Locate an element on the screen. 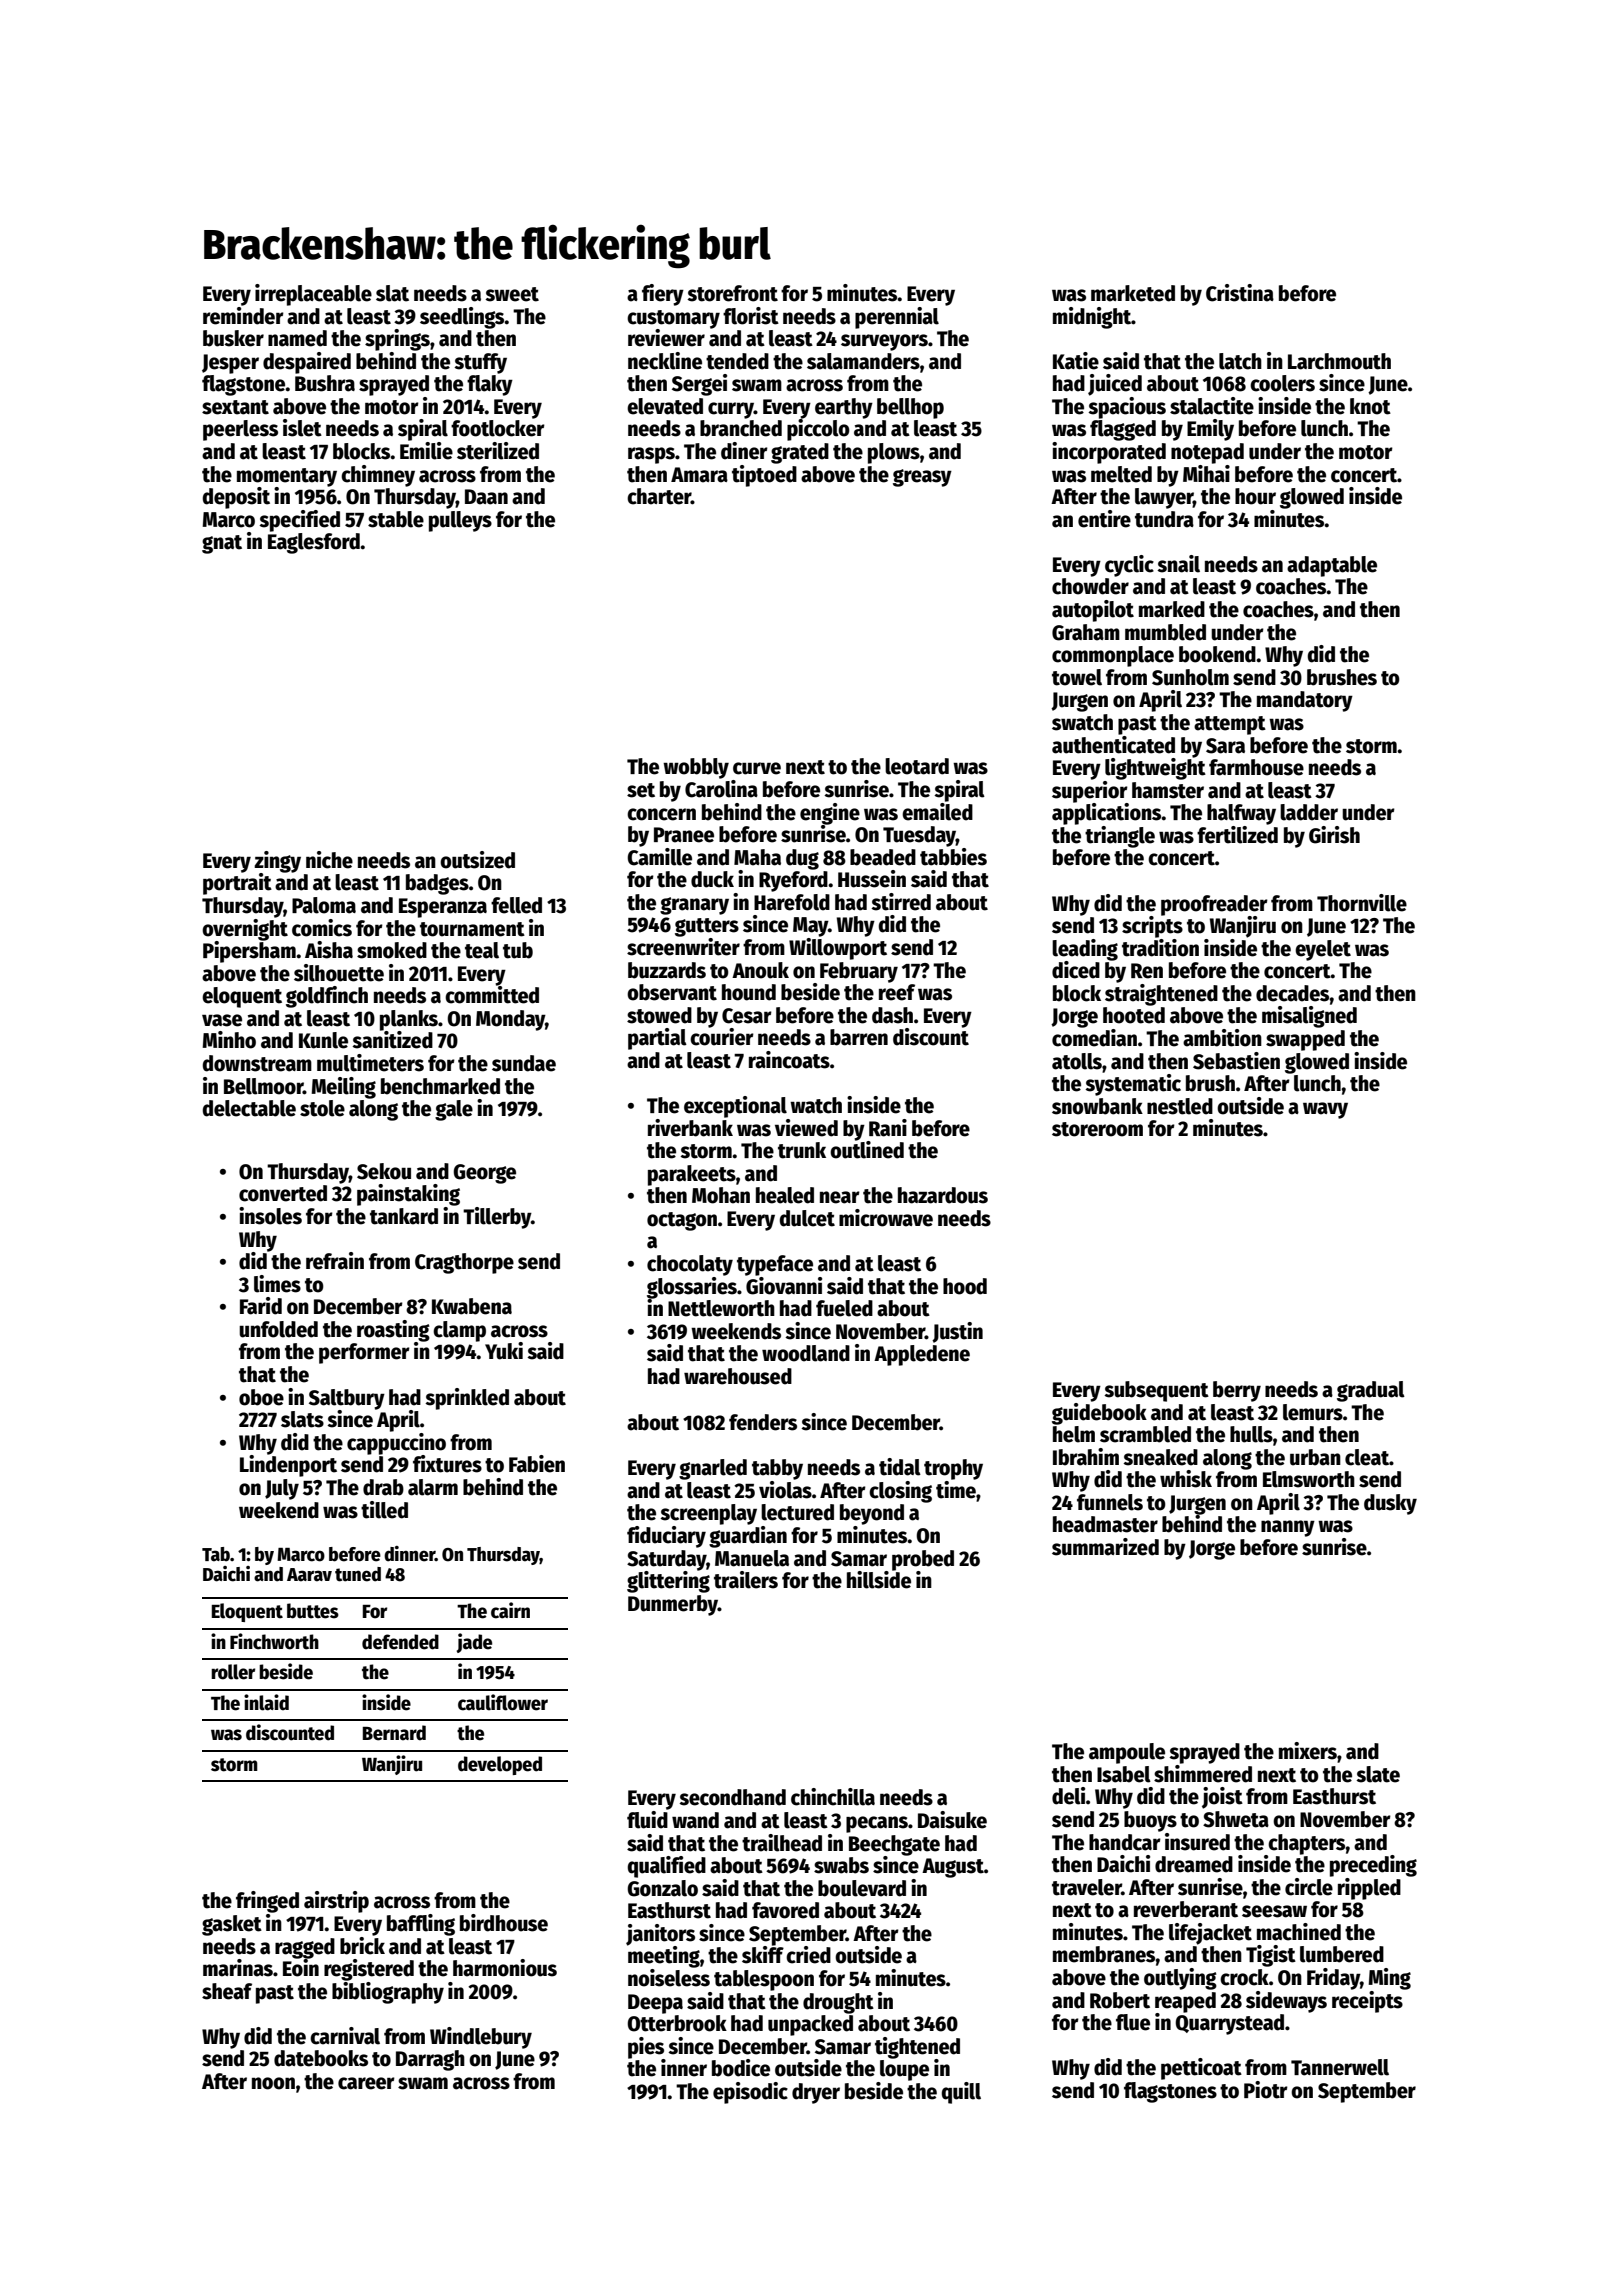 The width and height of the screenshot is (1620, 2292). Appledene is located at coordinates (922, 1355).
